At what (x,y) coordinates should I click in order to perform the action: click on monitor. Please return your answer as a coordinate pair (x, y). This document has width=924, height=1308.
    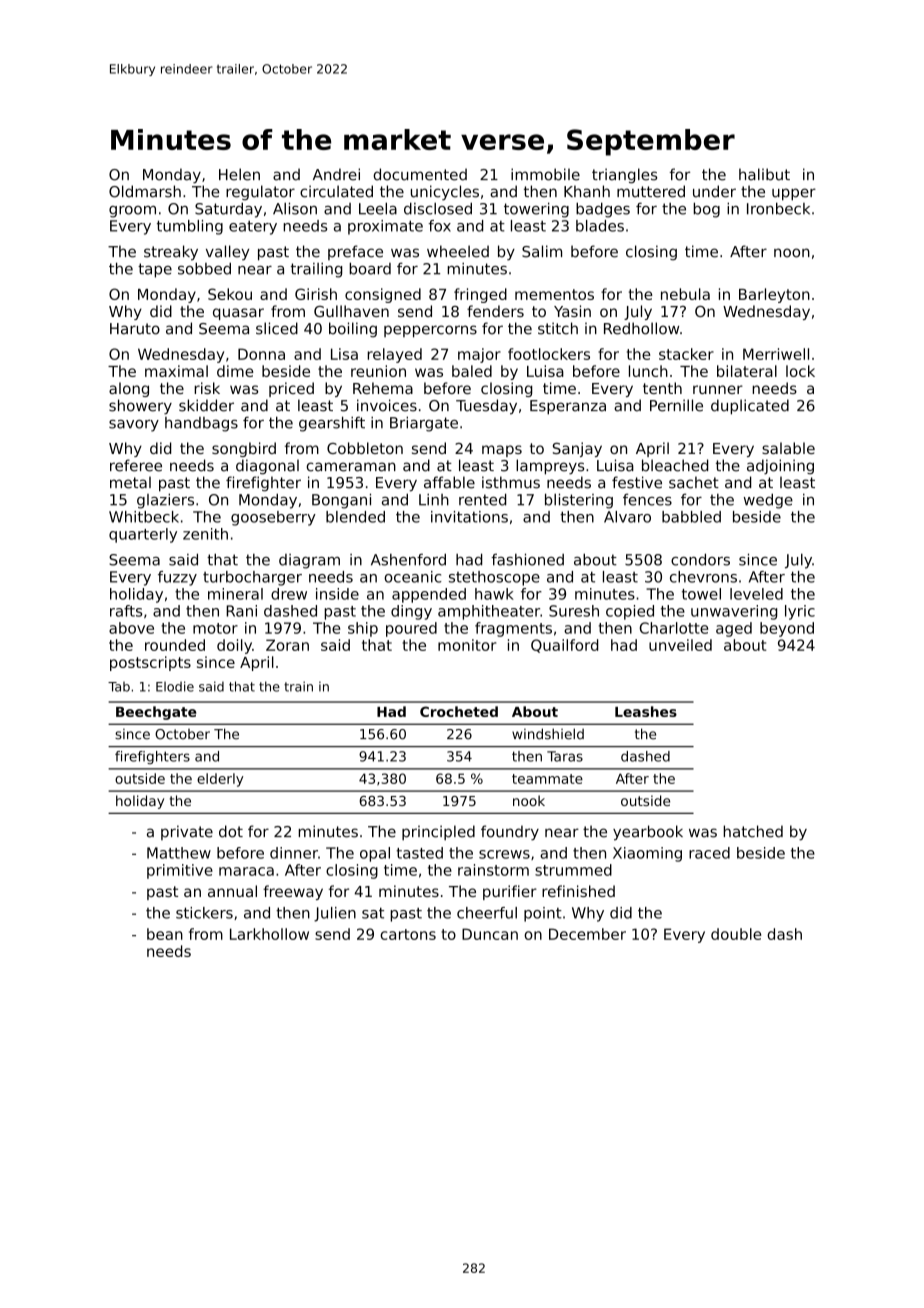
    Looking at the image, I should click on (467, 645).
